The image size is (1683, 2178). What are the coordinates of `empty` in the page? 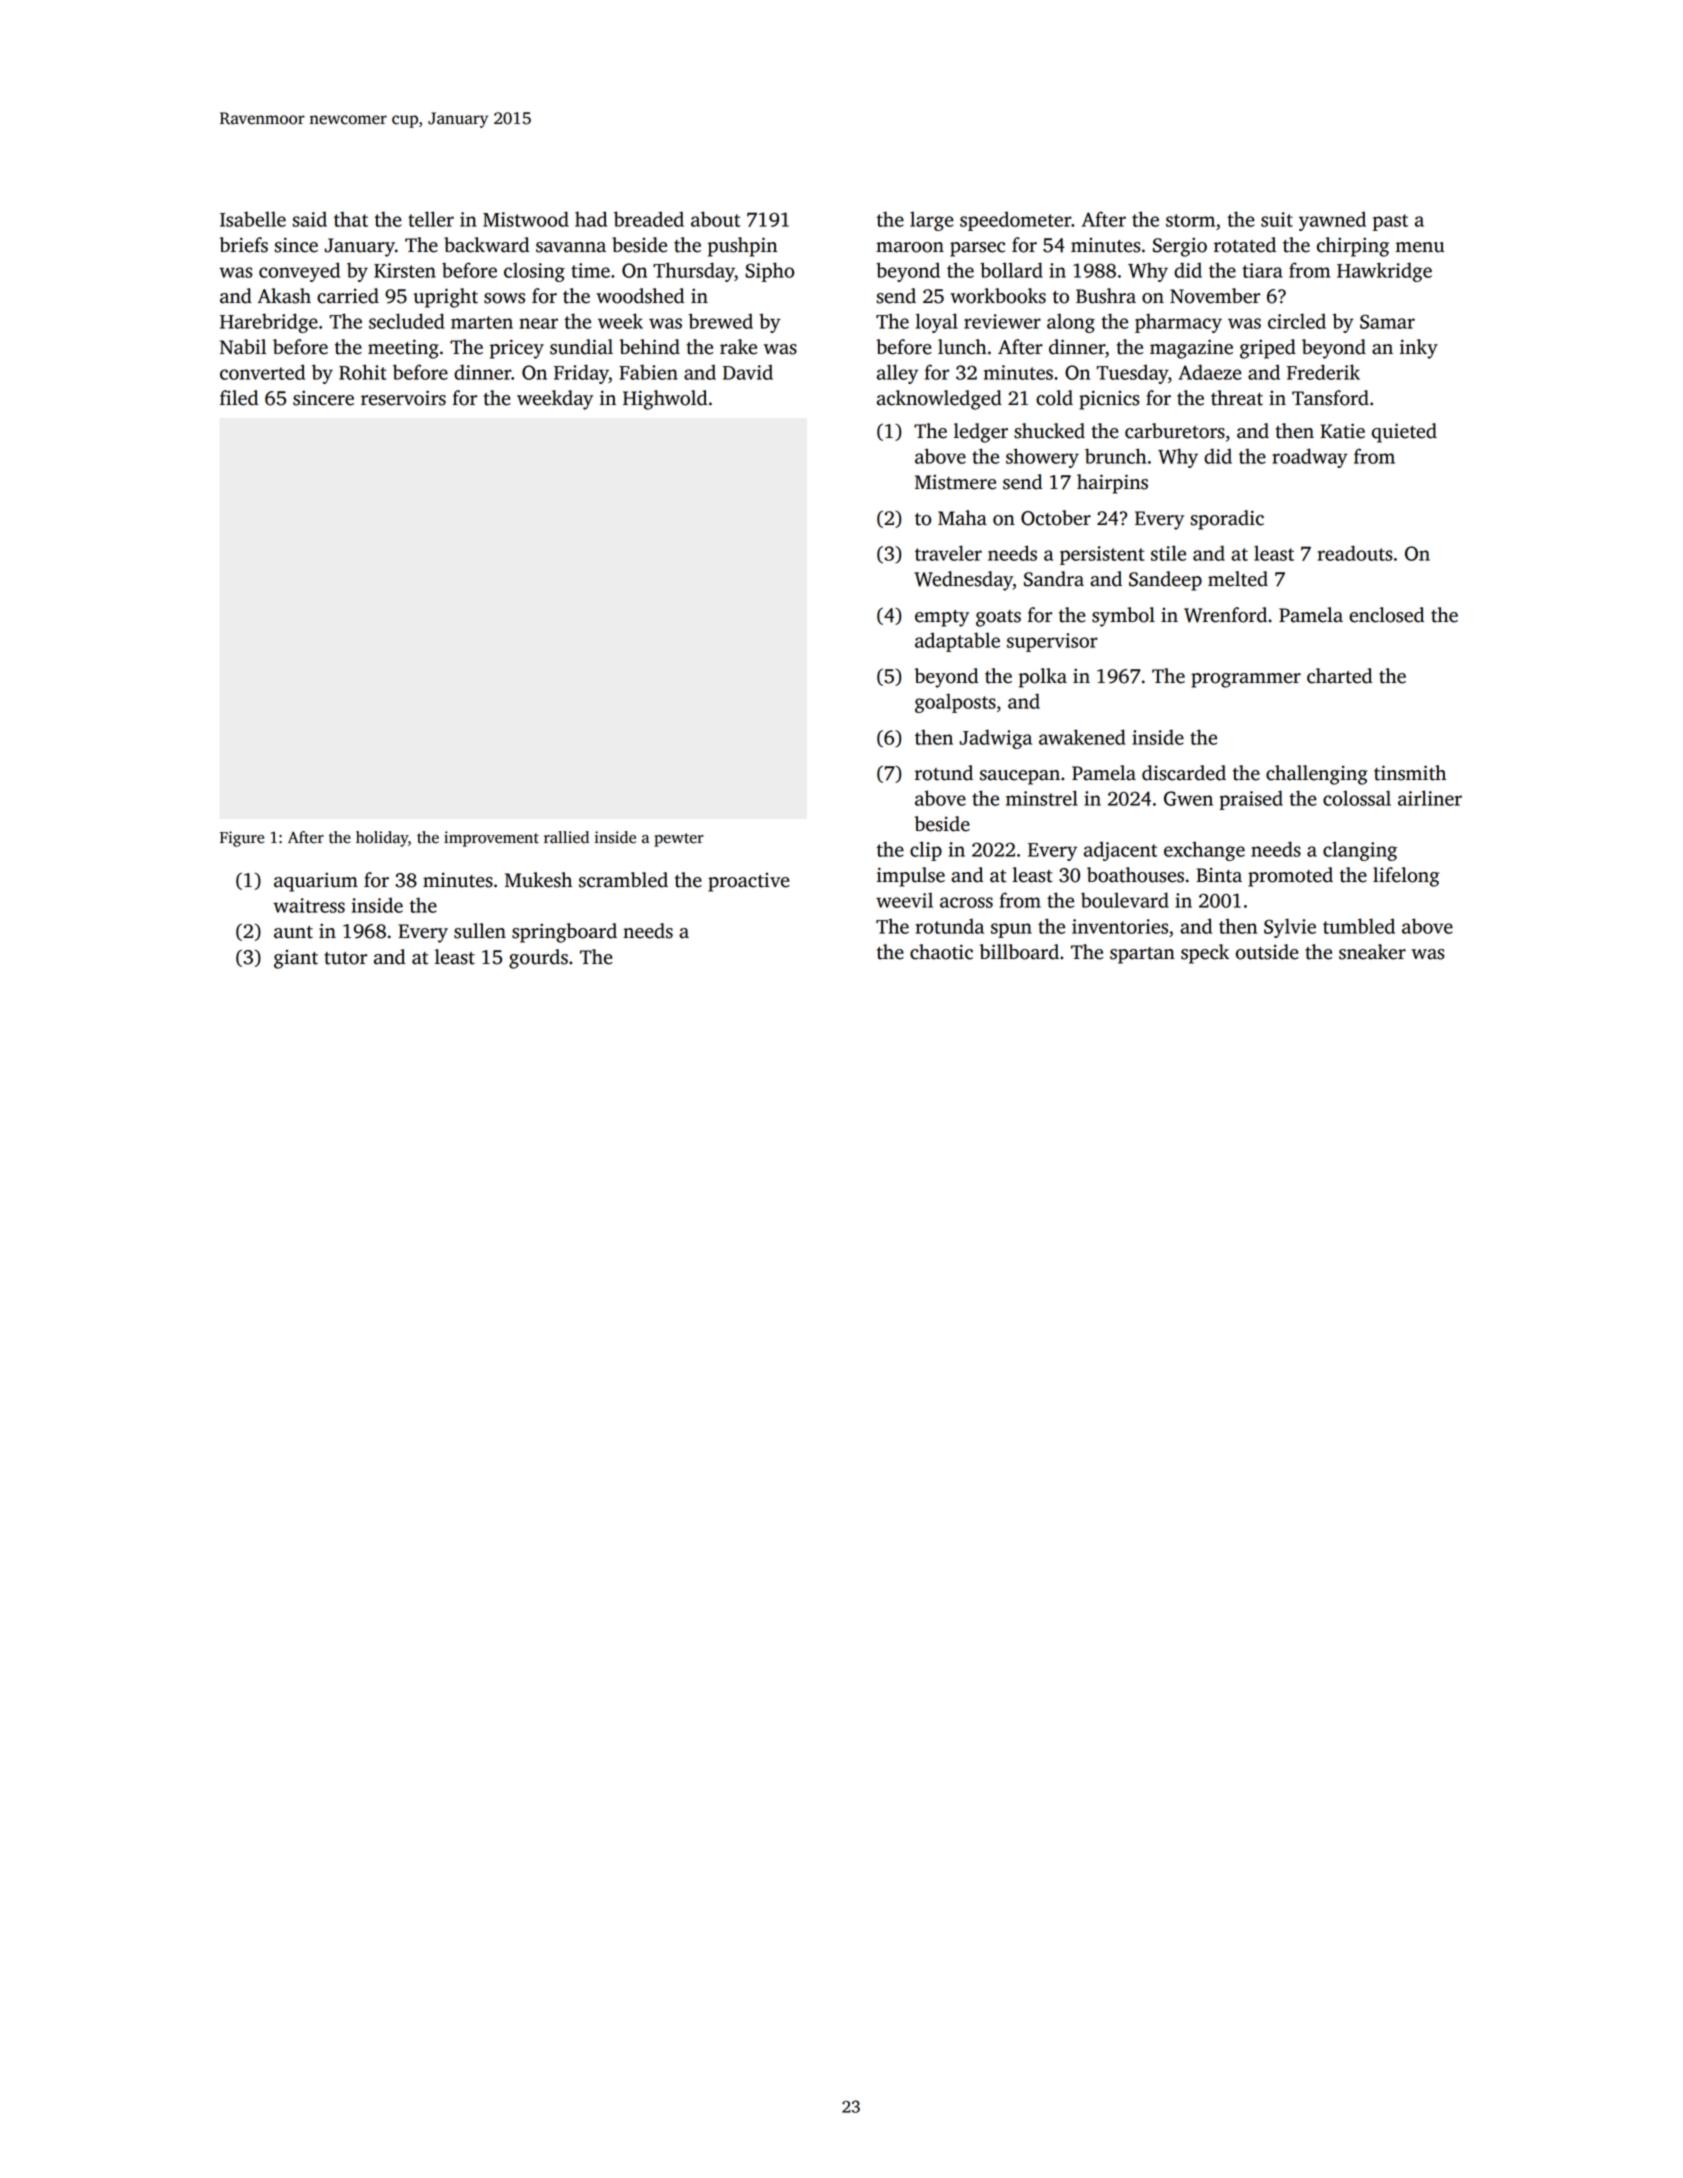 It's located at (942, 618).
